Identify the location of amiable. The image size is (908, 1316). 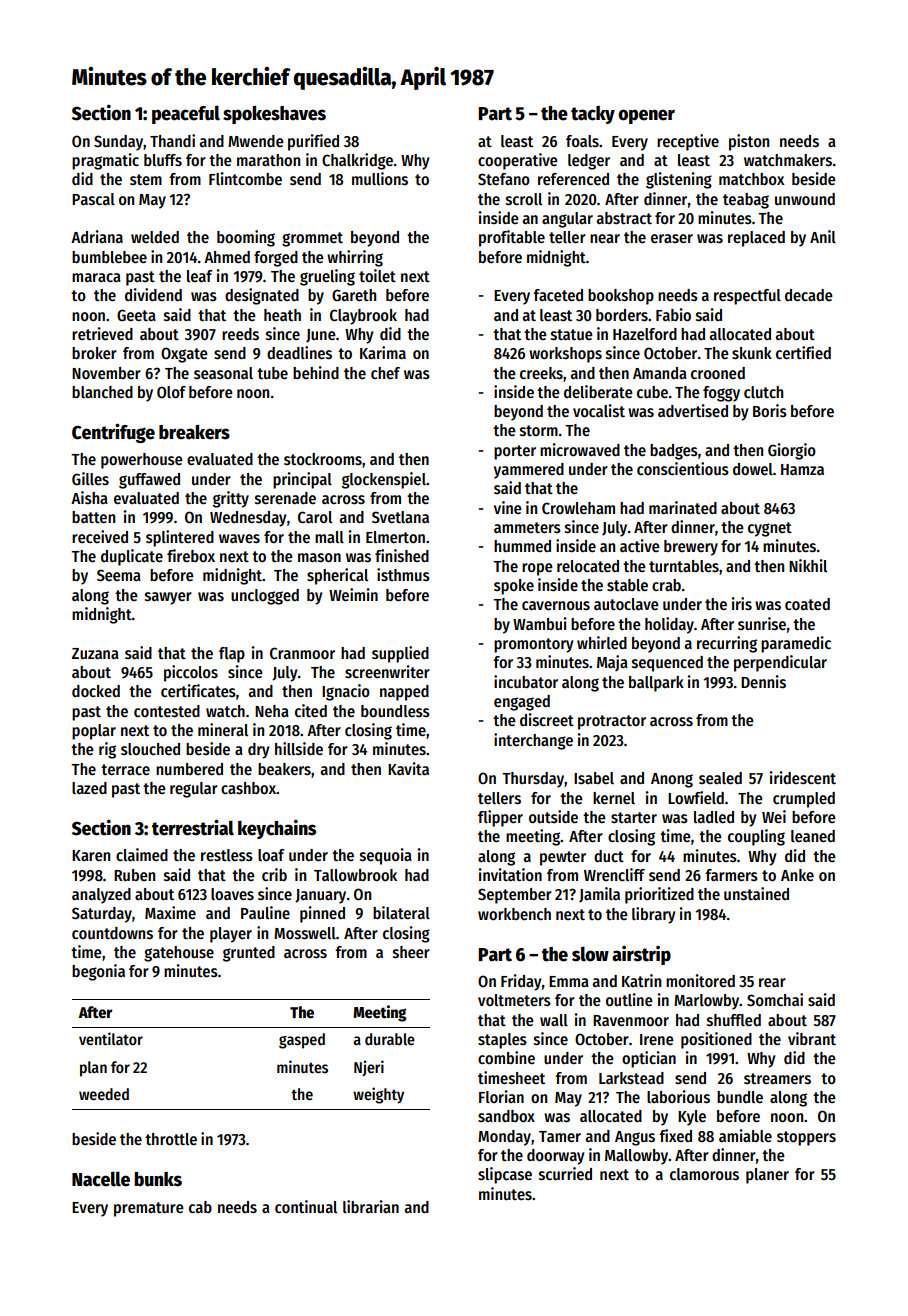
(745, 1135).
